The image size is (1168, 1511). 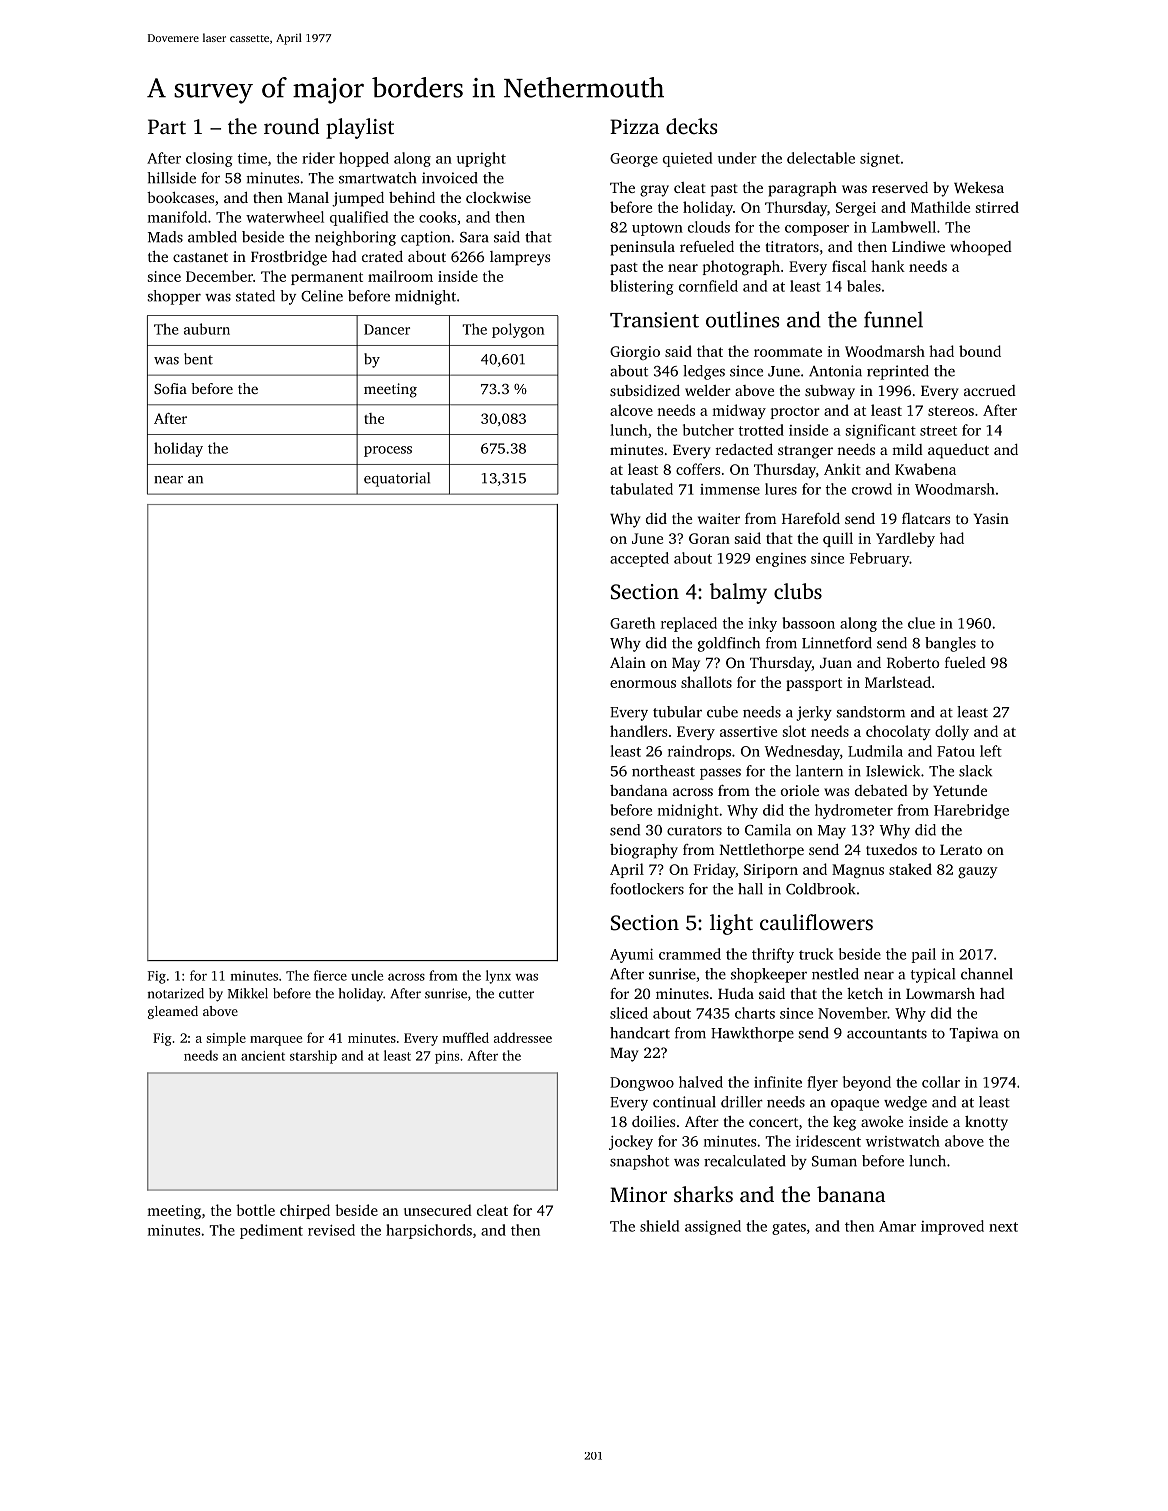 I want to click on crammed, so click(x=690, y=954).
